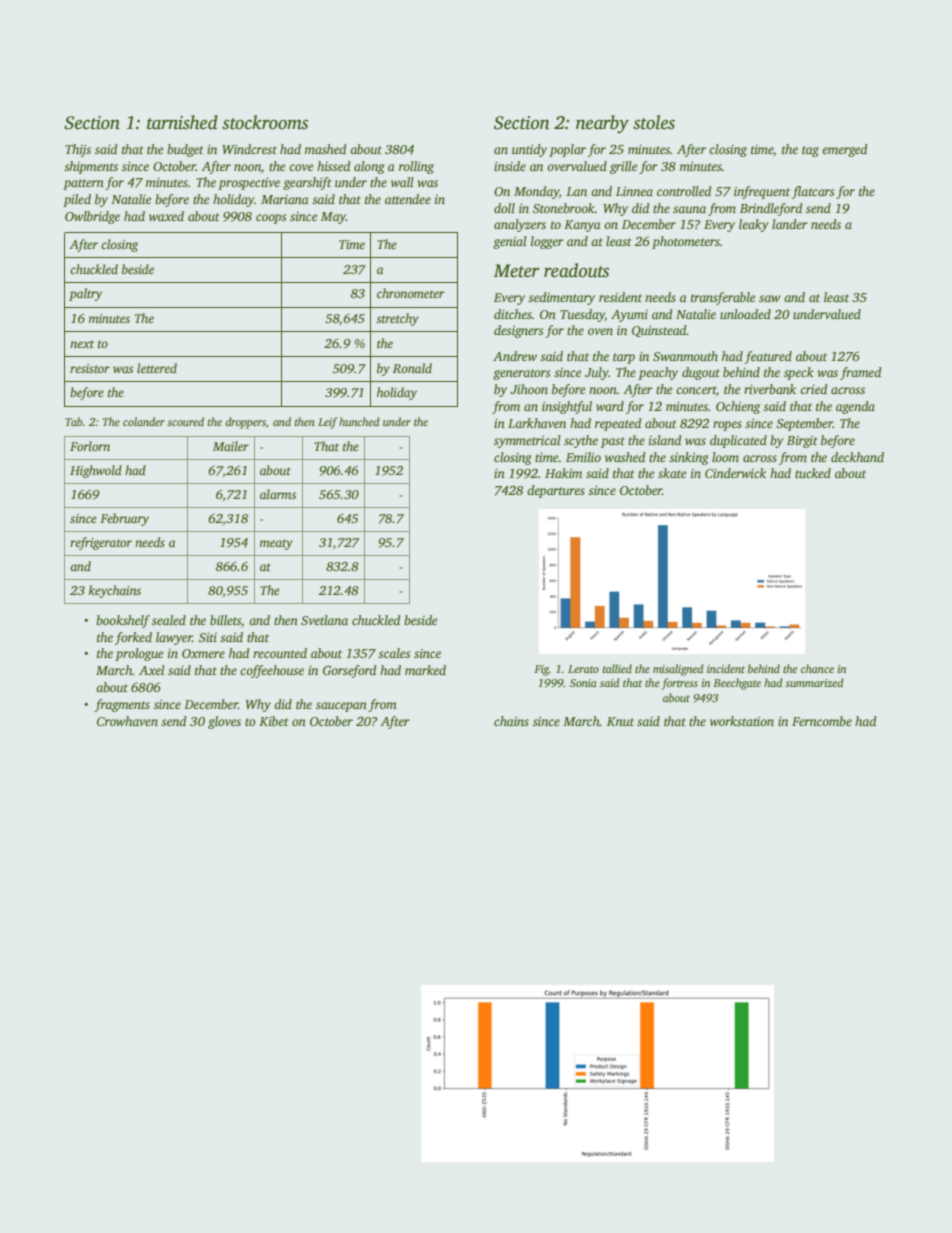 The height and width of the document is (1233, 952). What do you see at coordinates (249, 149) in the document?
I see `Windcrest` at bounding box center [249, 149].
